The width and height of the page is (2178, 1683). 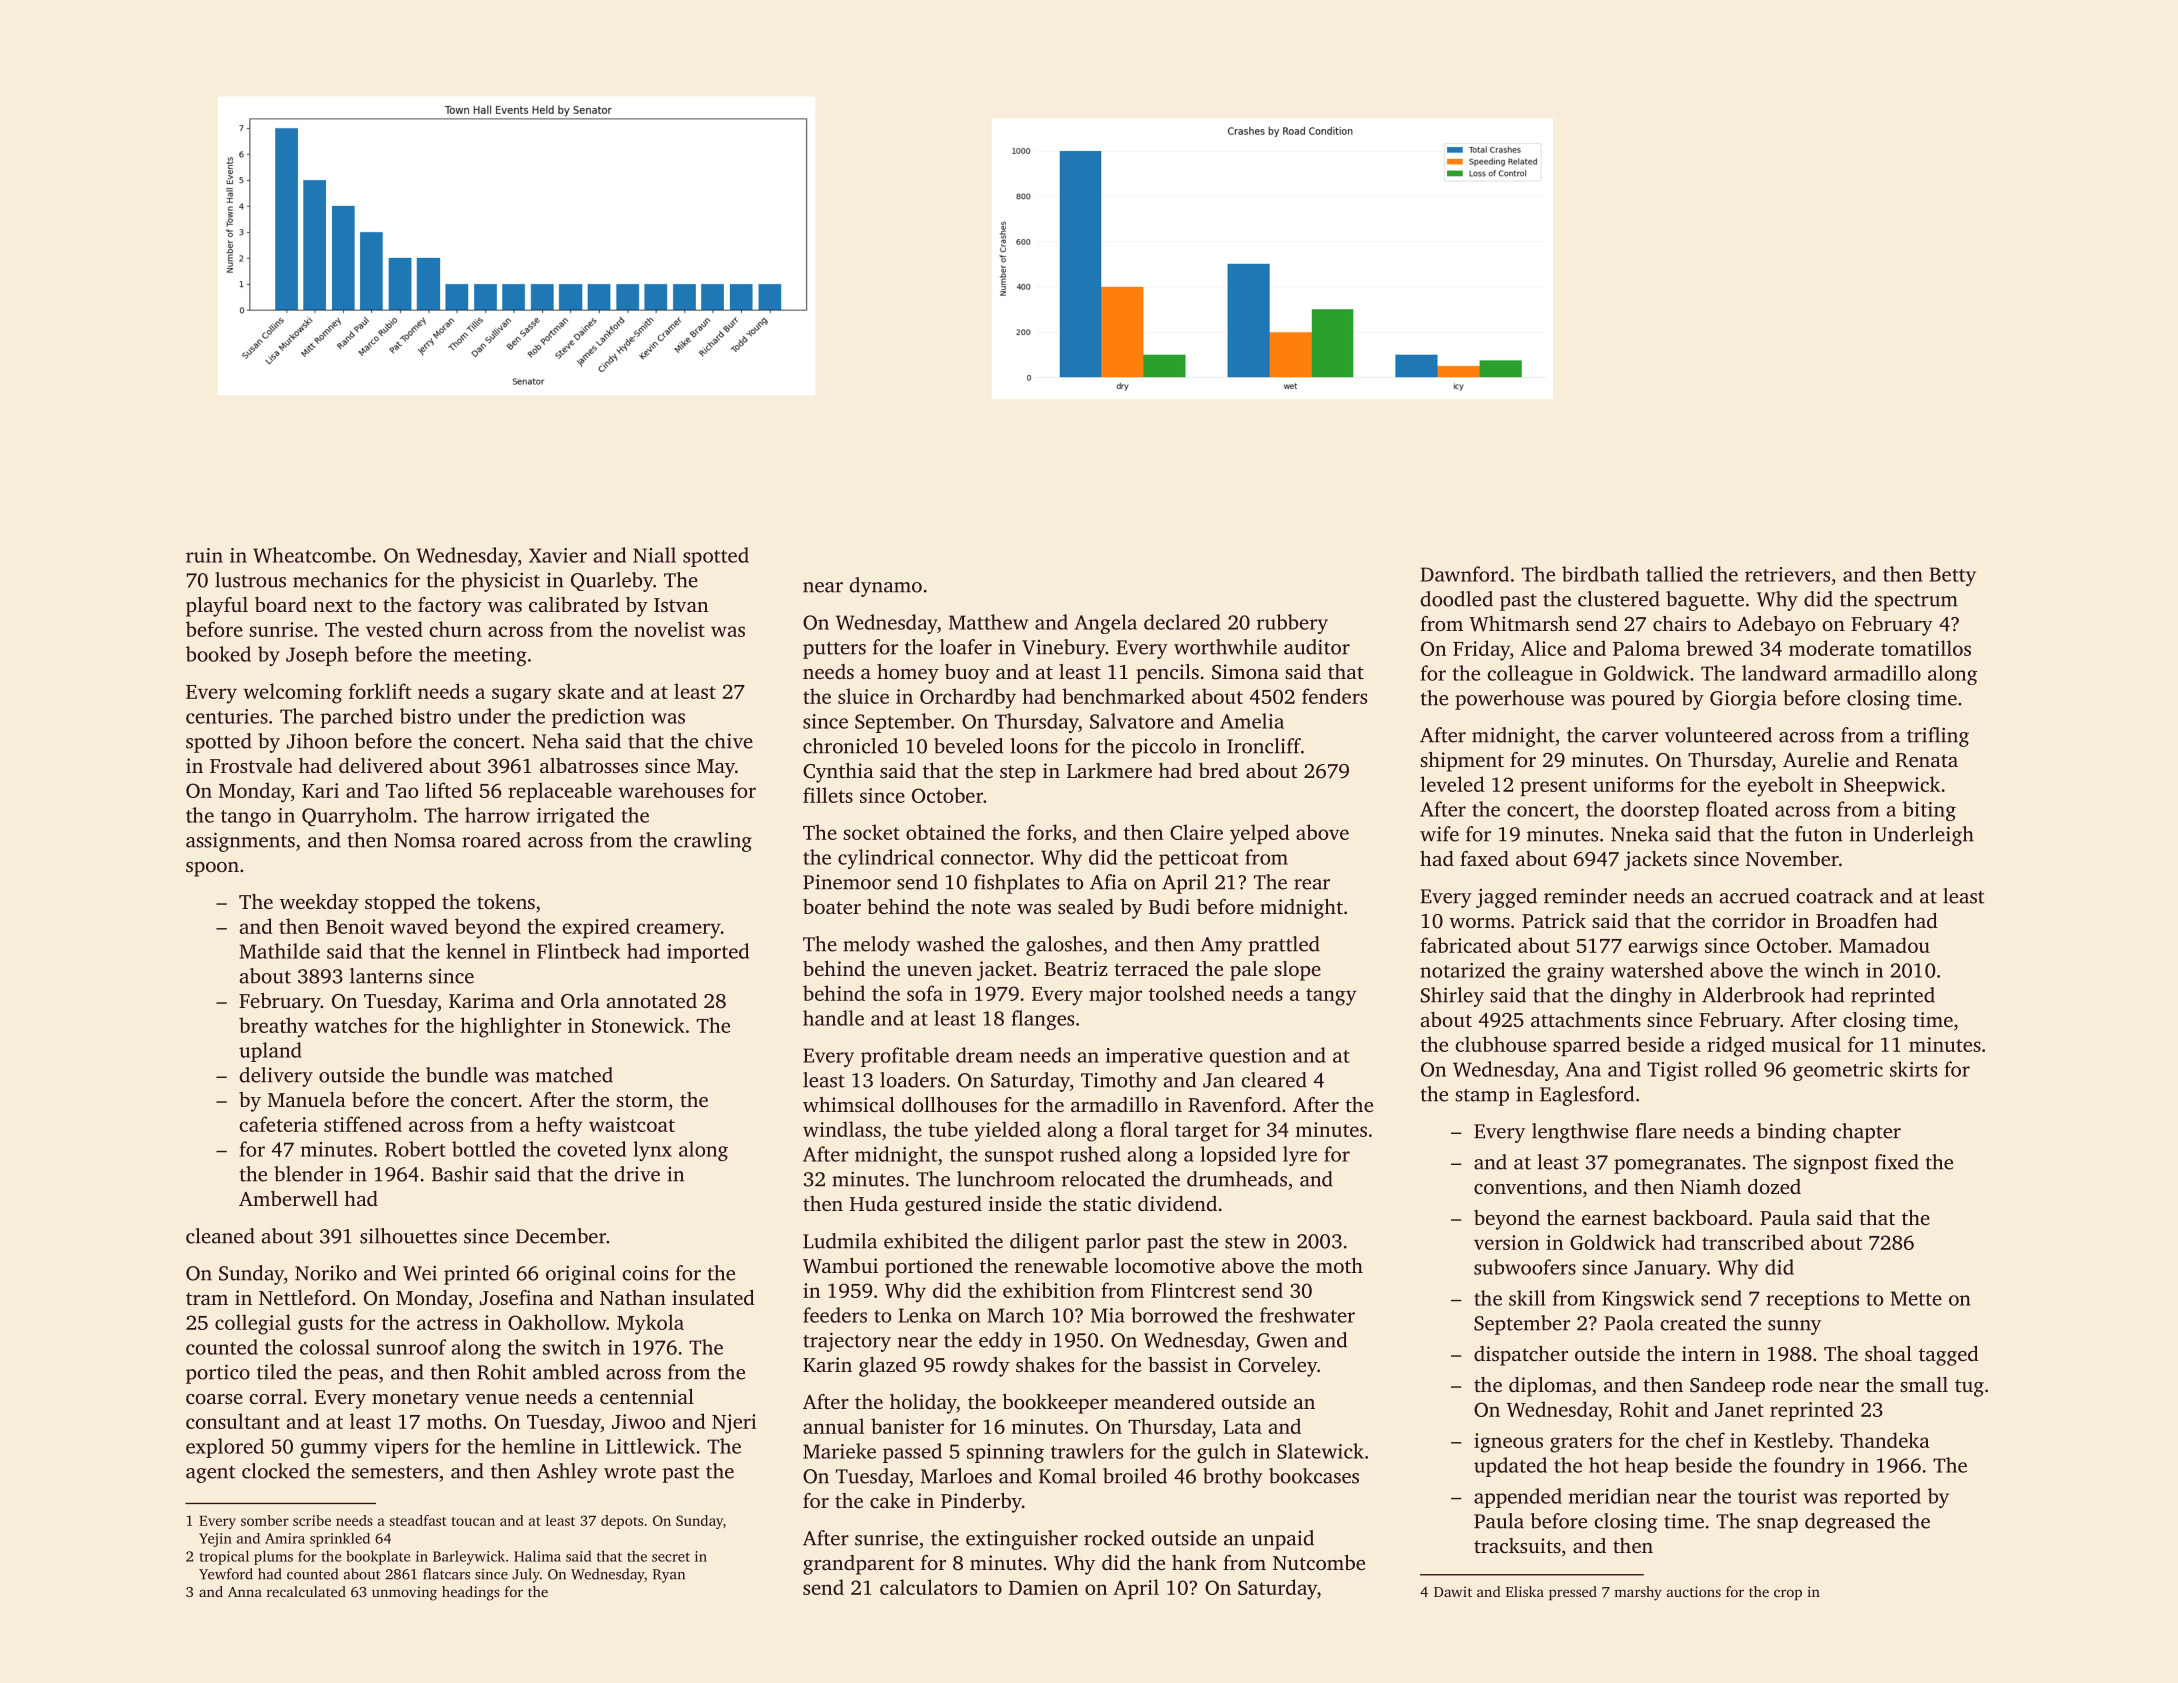 I want to click on next, so click(x=332, y=605).
